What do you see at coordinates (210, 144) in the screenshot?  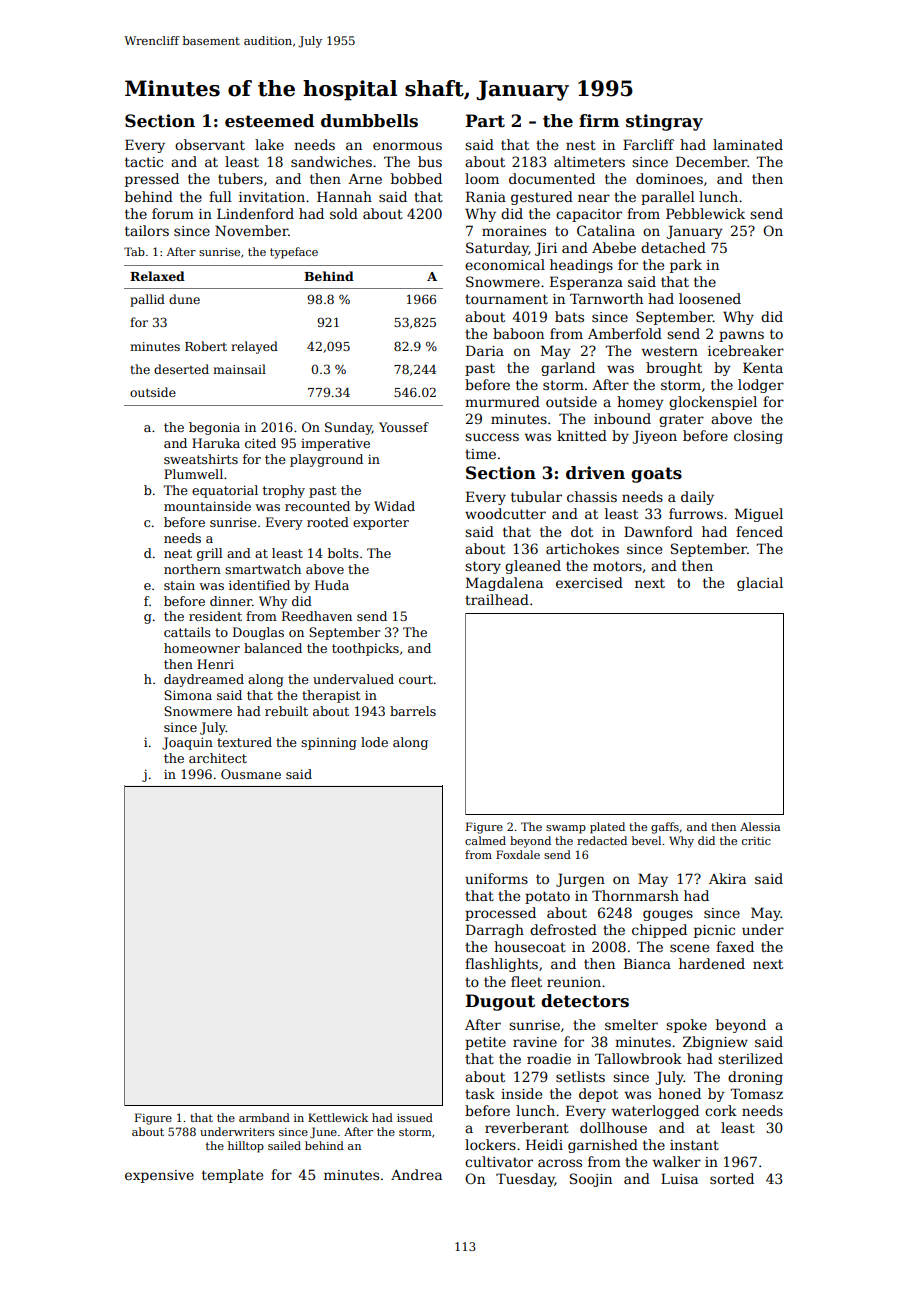 I see `observant` at bounding box center [210, 144].
